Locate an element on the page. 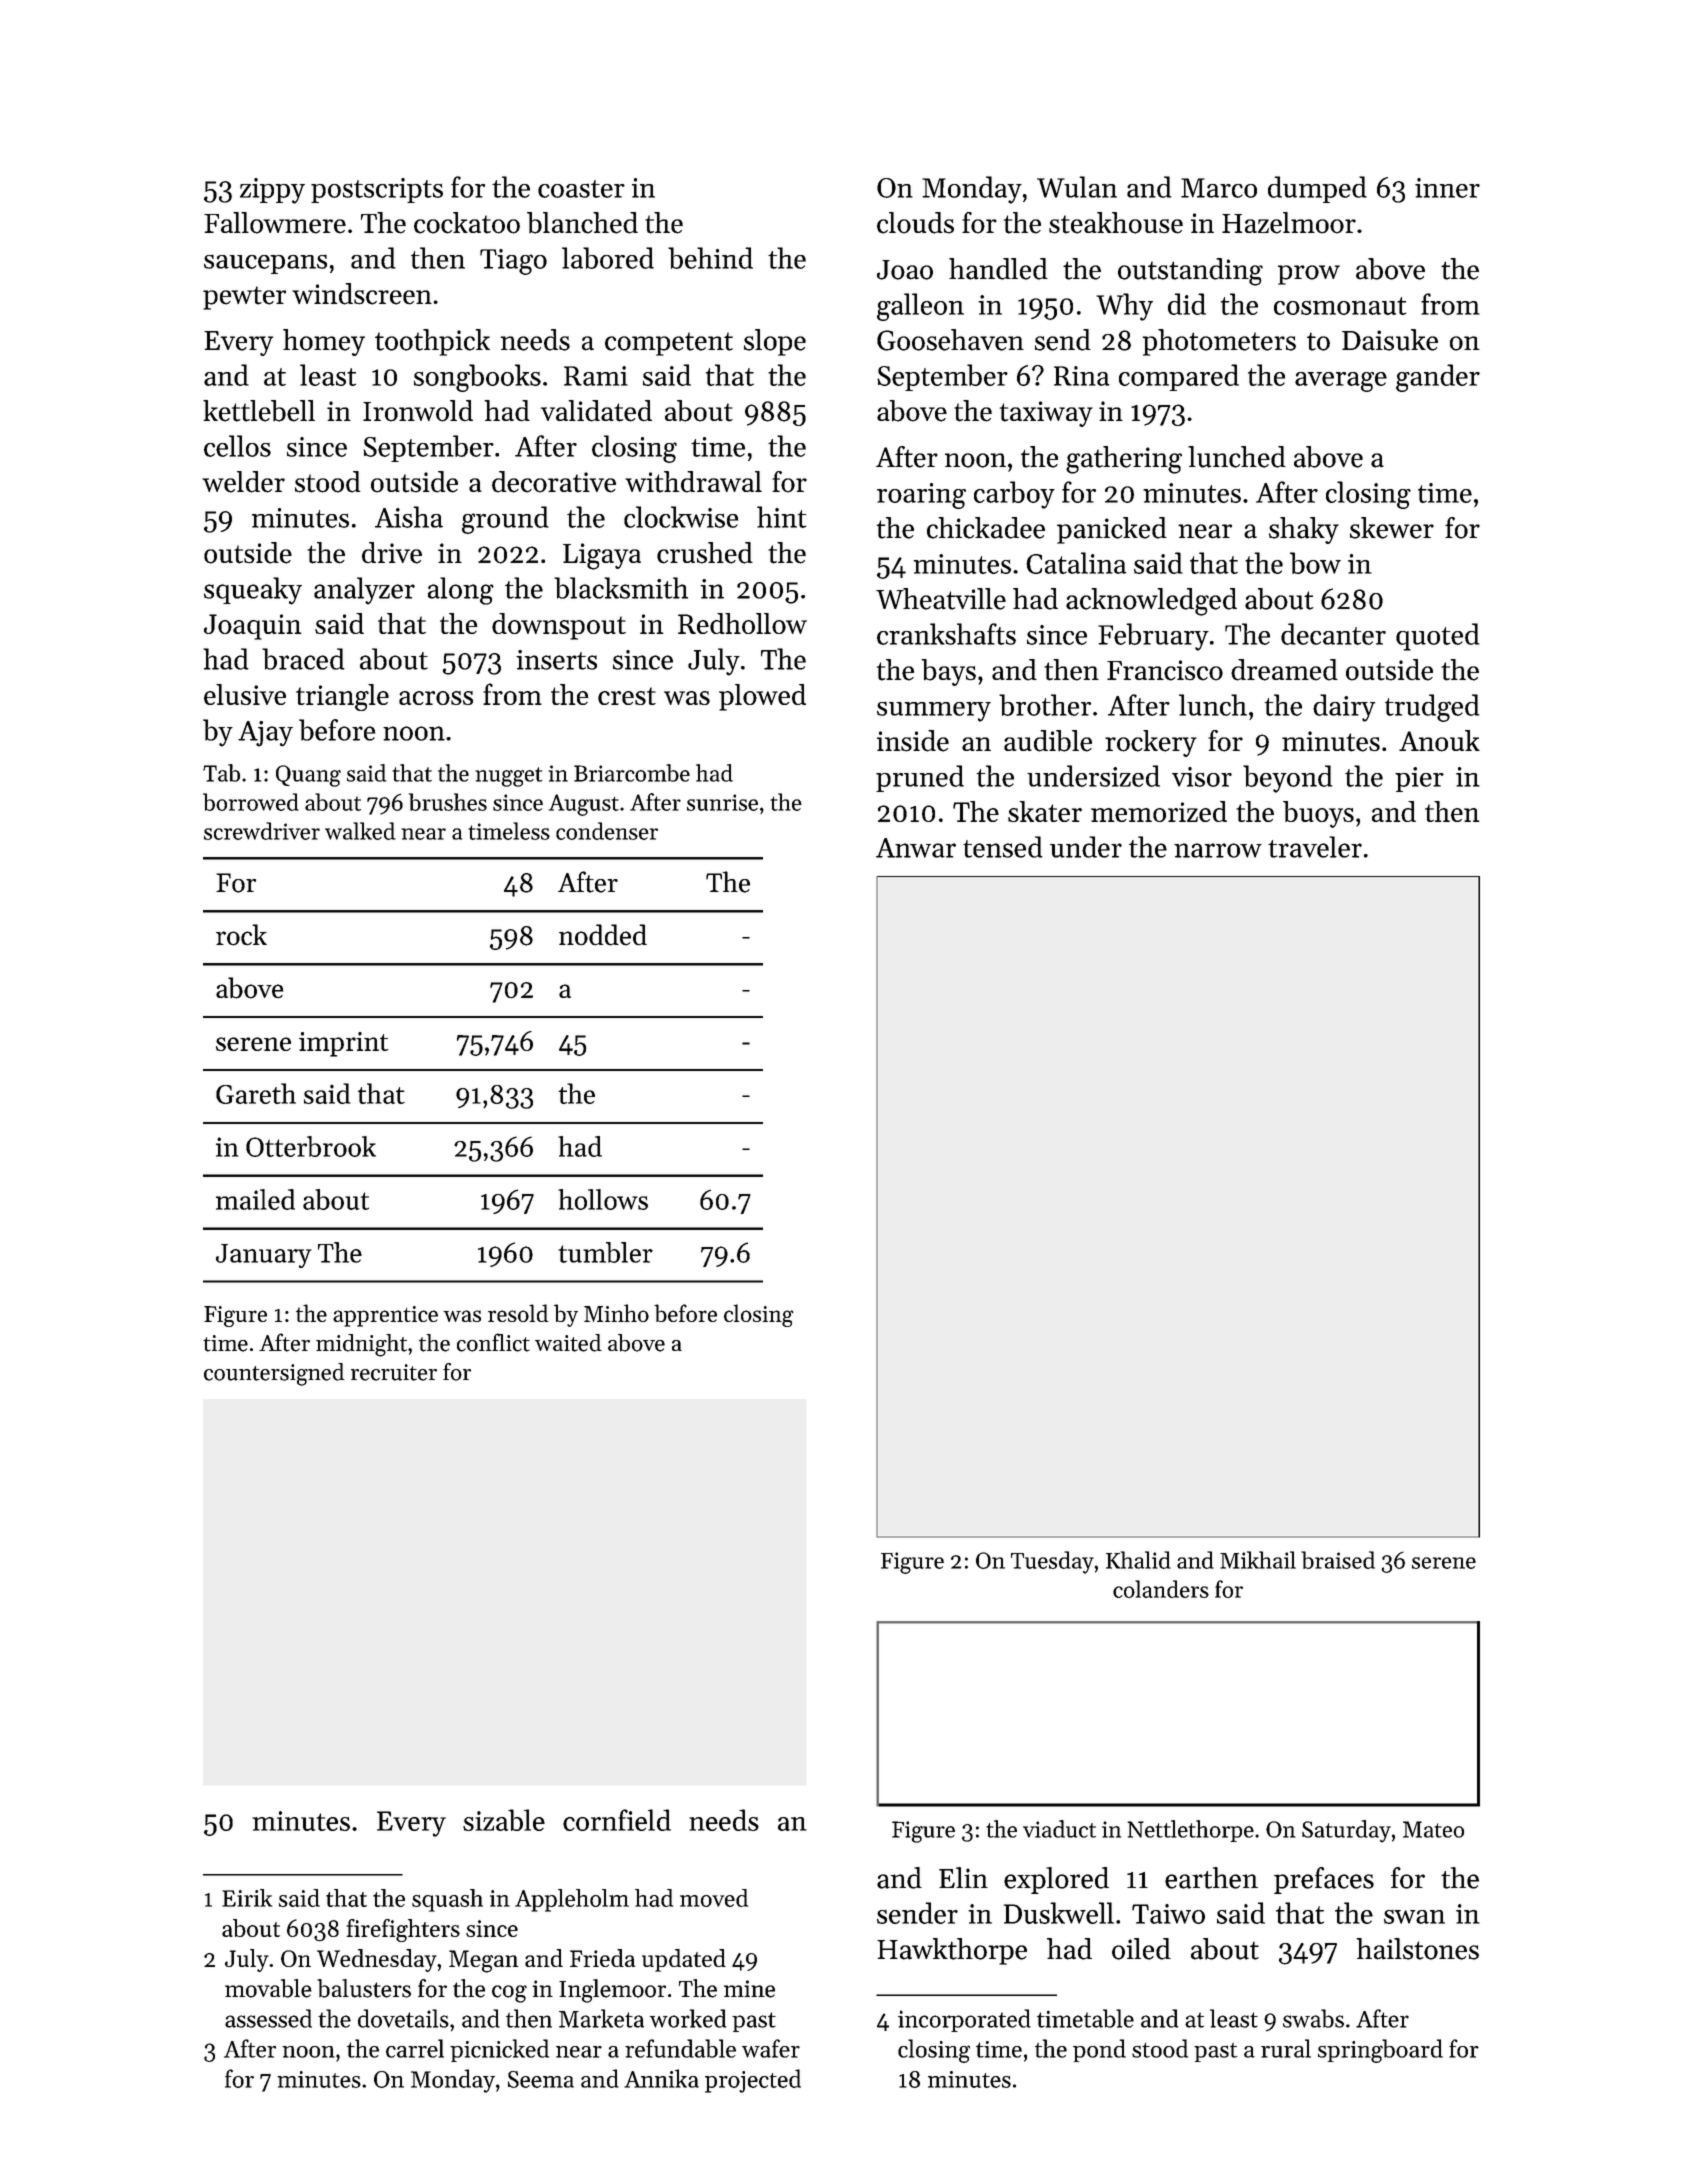  nugget is located at coordinates (509, 777).
